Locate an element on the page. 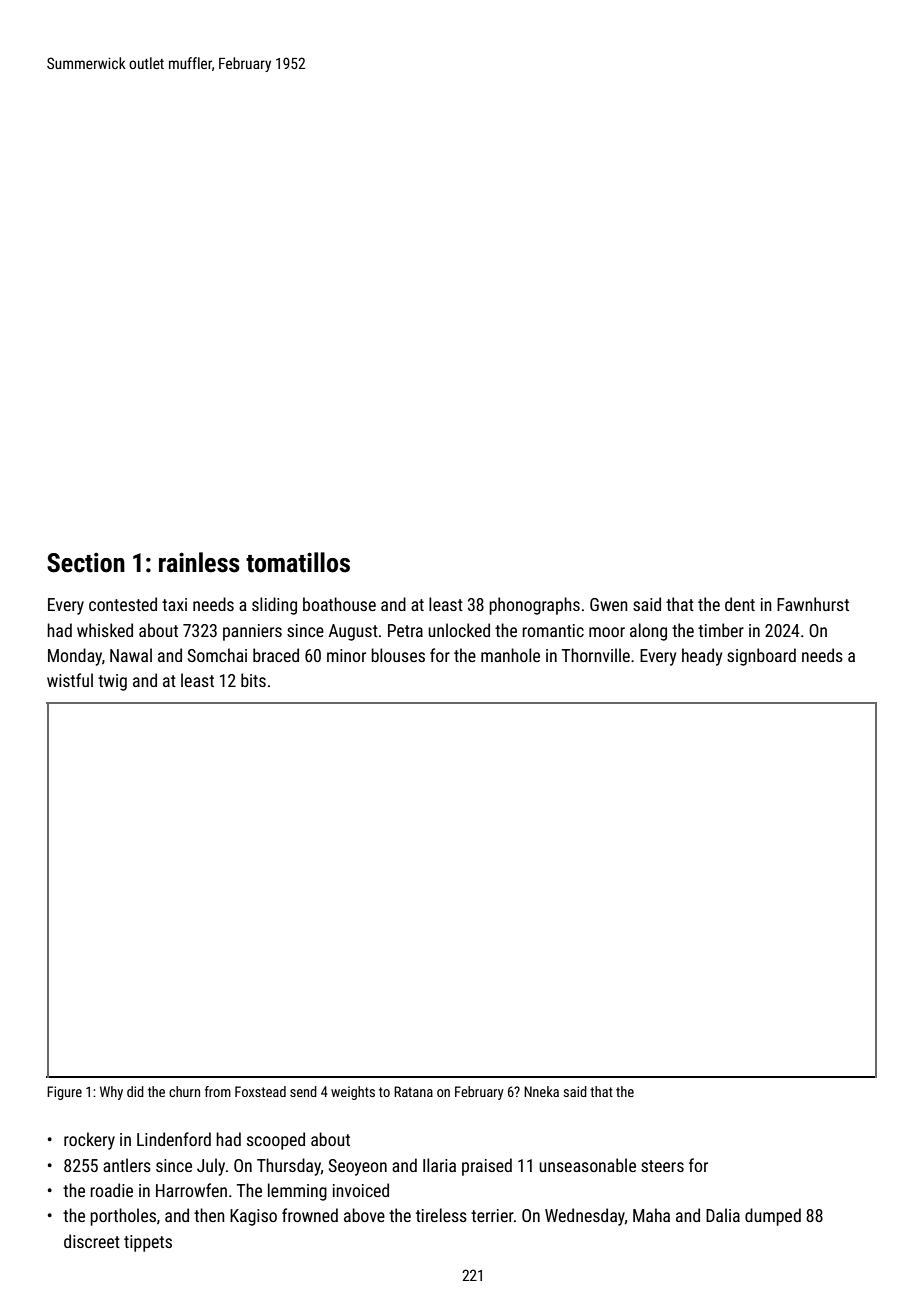 This image has width=924, height=1308. steers is located at coordinates (662, 1166).
